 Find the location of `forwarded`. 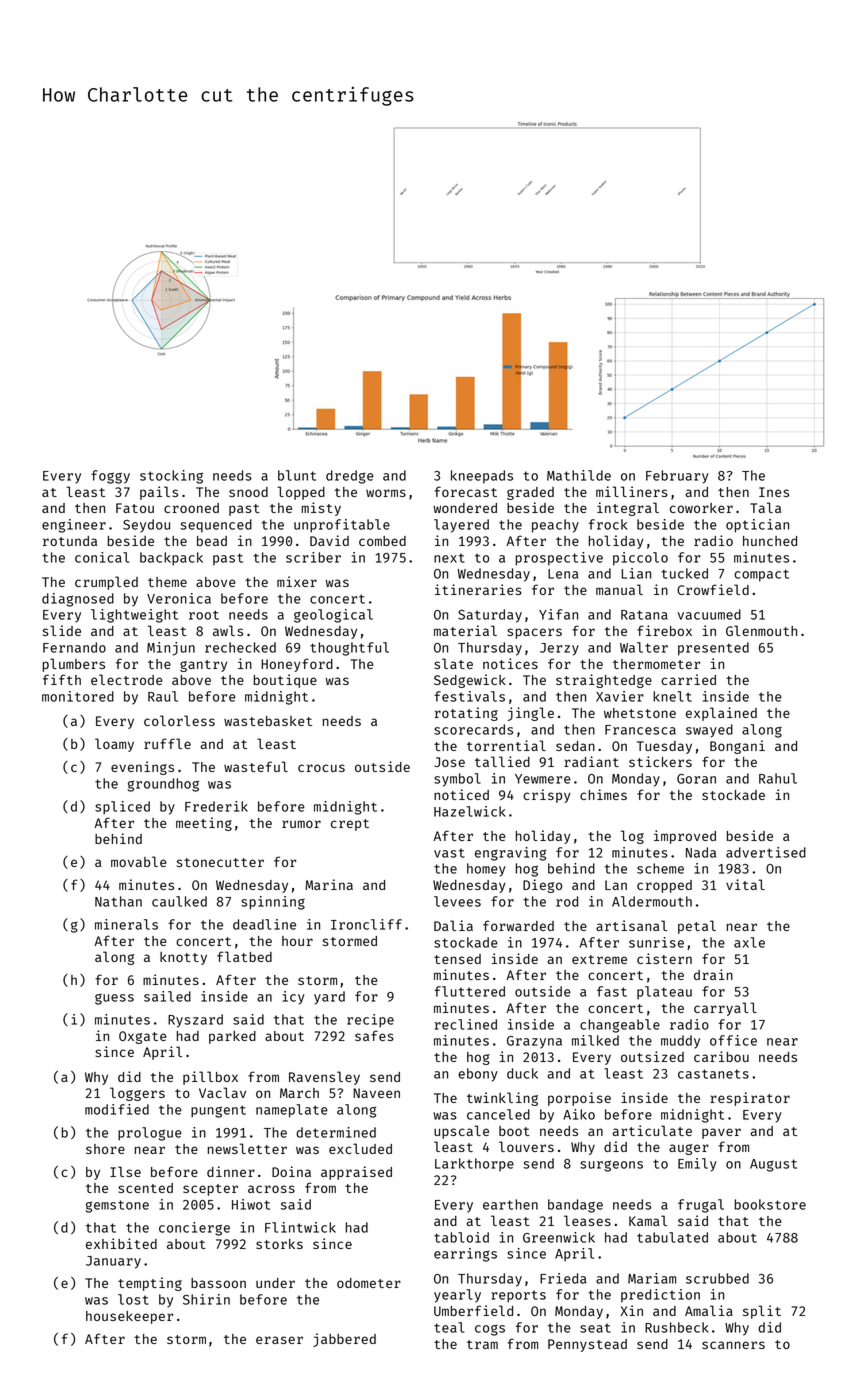

forwarded is located at coordinates (518, 925).
